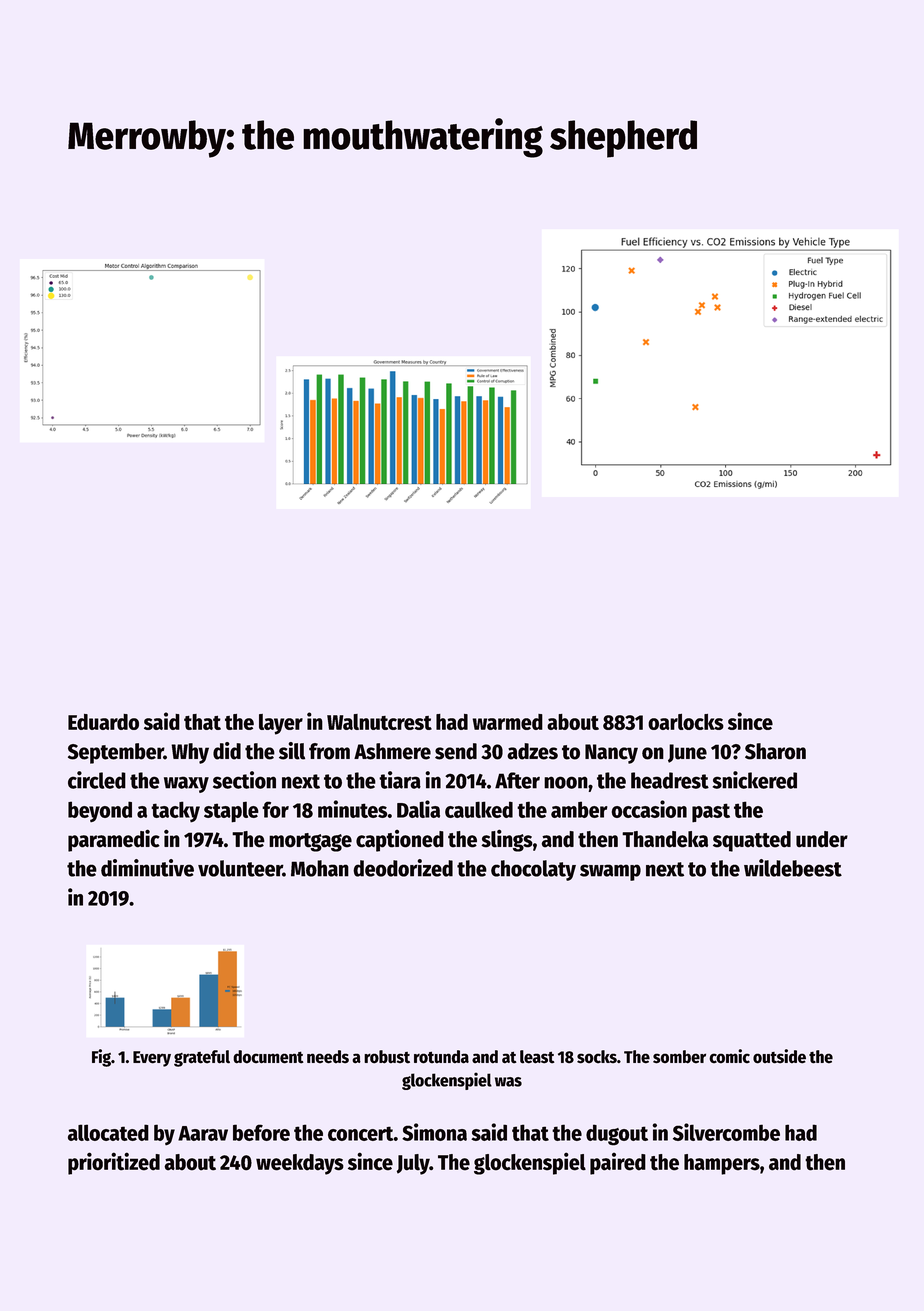 Image resolution: width=924 pixels, height=1311 pixels. I want to click on slings, so click(506, 840).
